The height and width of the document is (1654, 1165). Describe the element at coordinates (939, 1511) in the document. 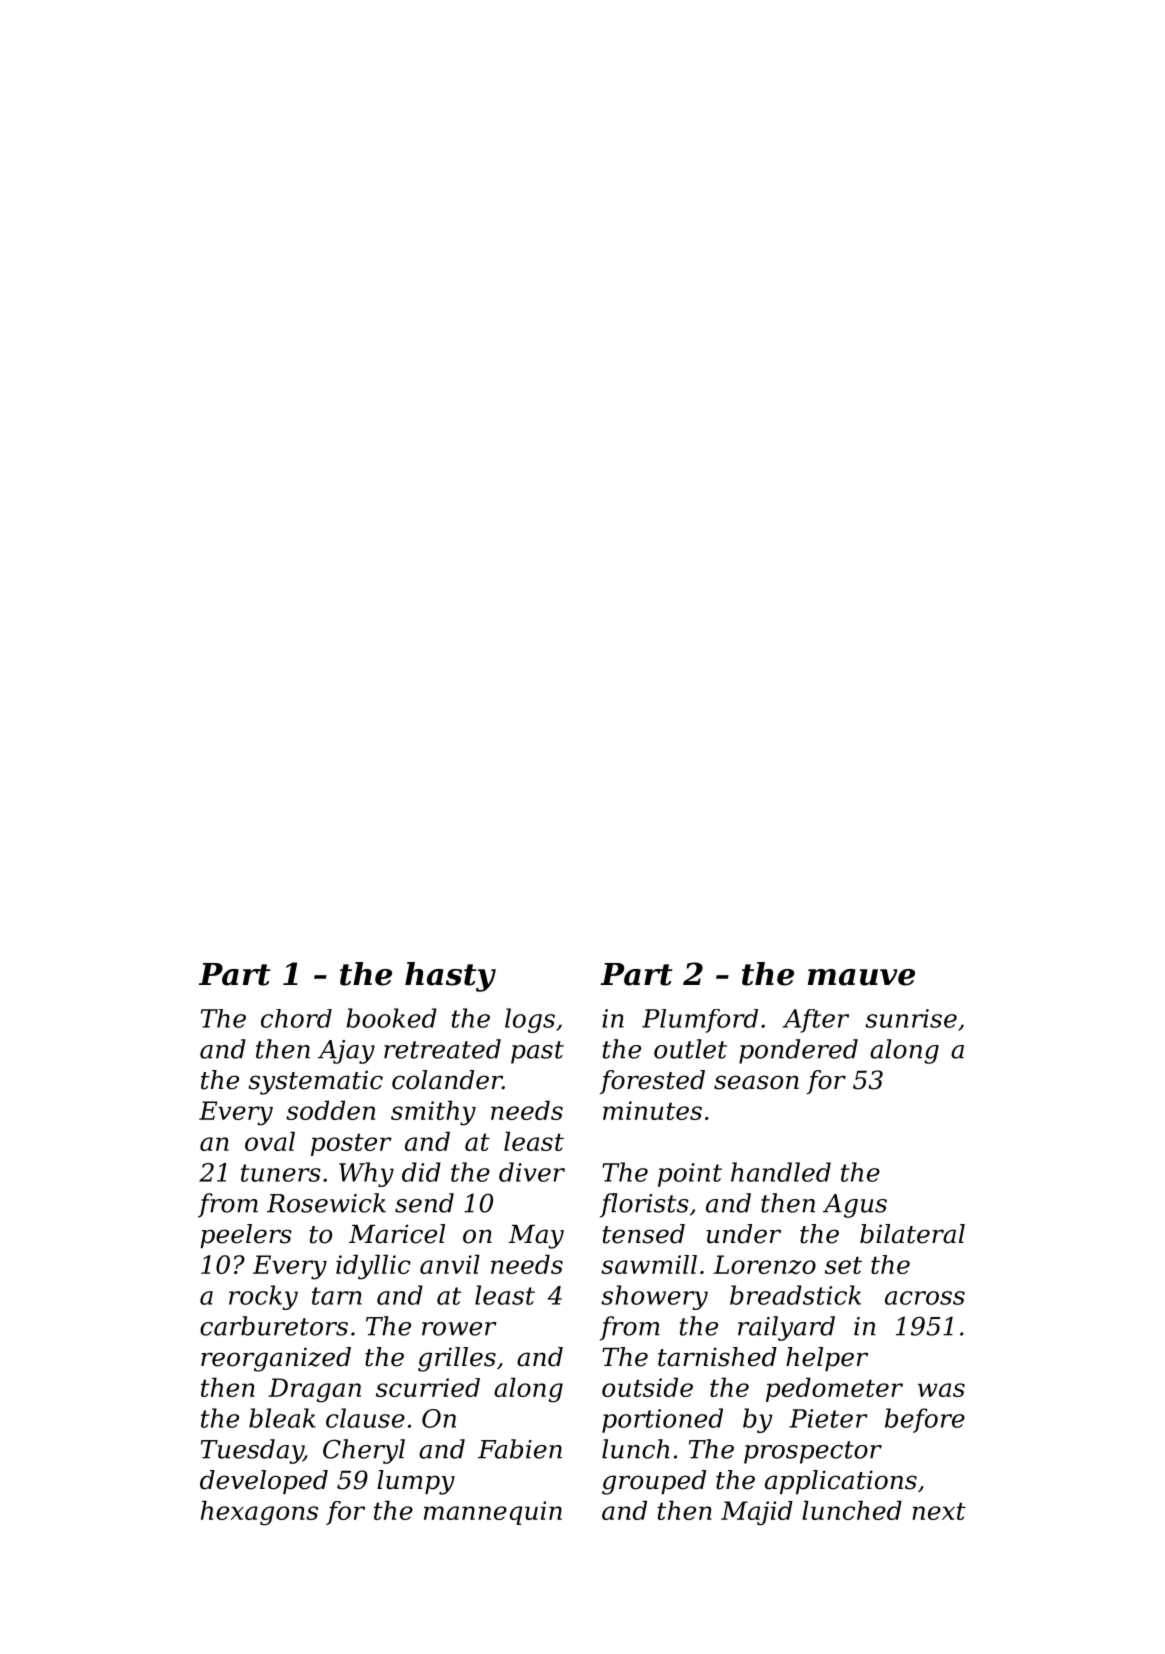

I see `next` at that location.
